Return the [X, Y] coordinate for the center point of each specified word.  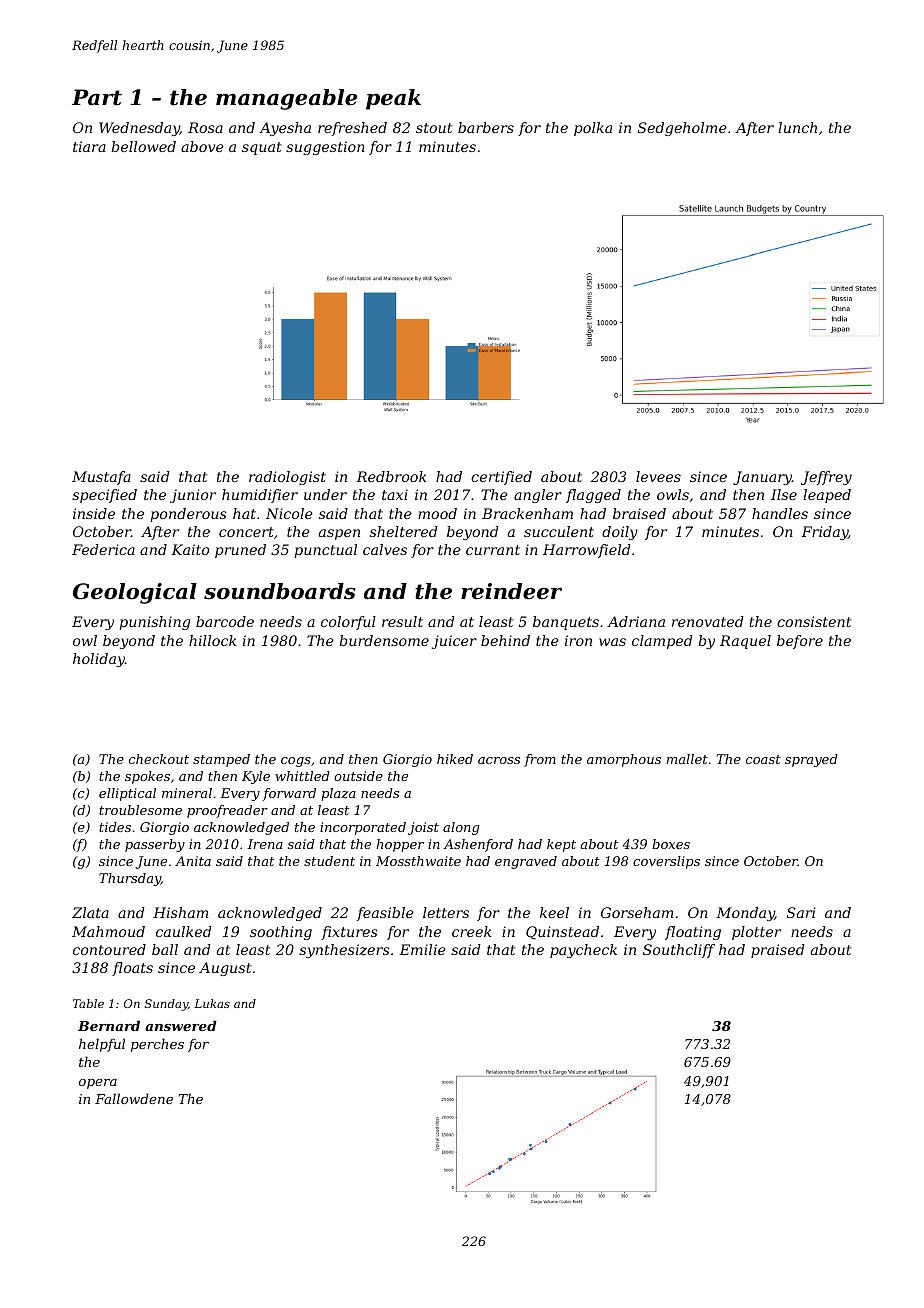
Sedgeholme [682, 129]
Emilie [422, 949]
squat [262, 148]
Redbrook [391, 476]
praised [778, 951]
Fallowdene [134, 1098]
